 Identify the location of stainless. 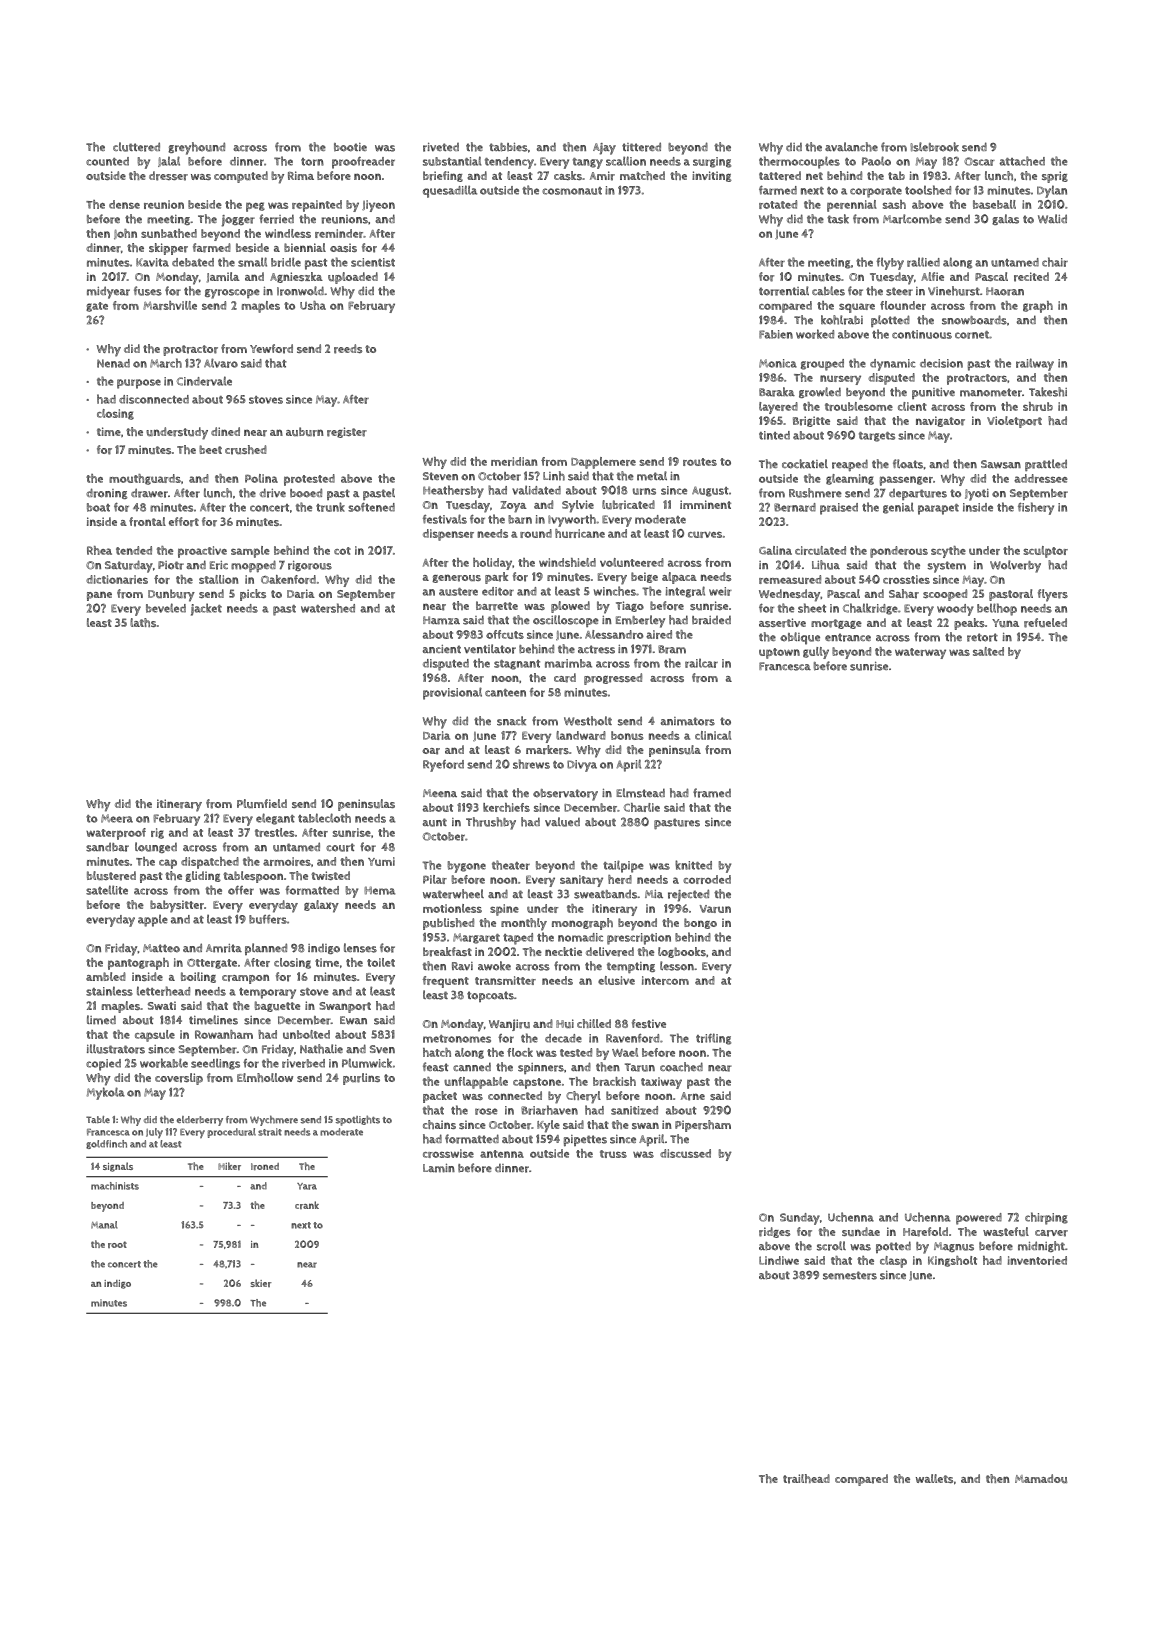
(109, 991).
